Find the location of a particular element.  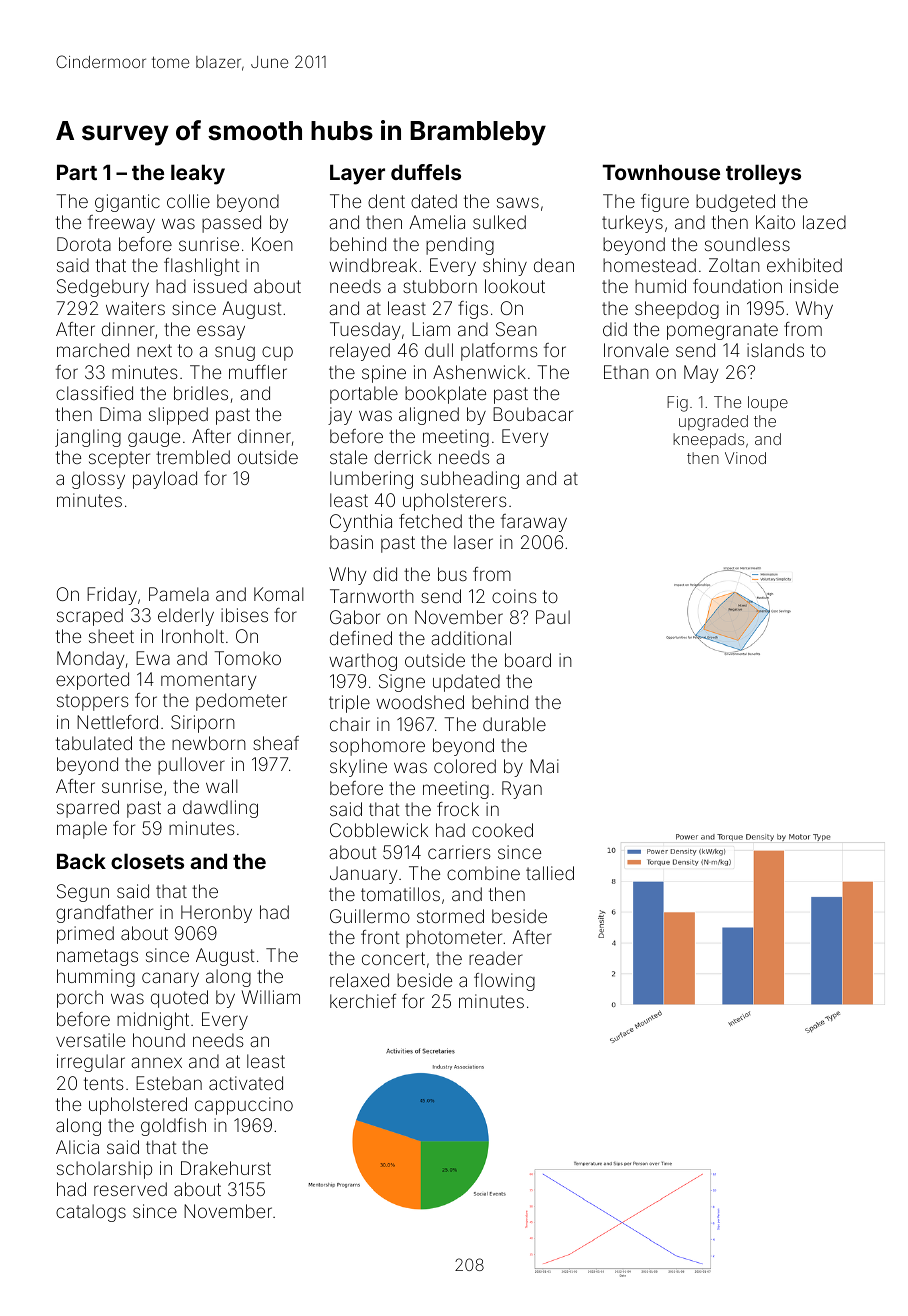

reader is located at coordinates (496, 958).
